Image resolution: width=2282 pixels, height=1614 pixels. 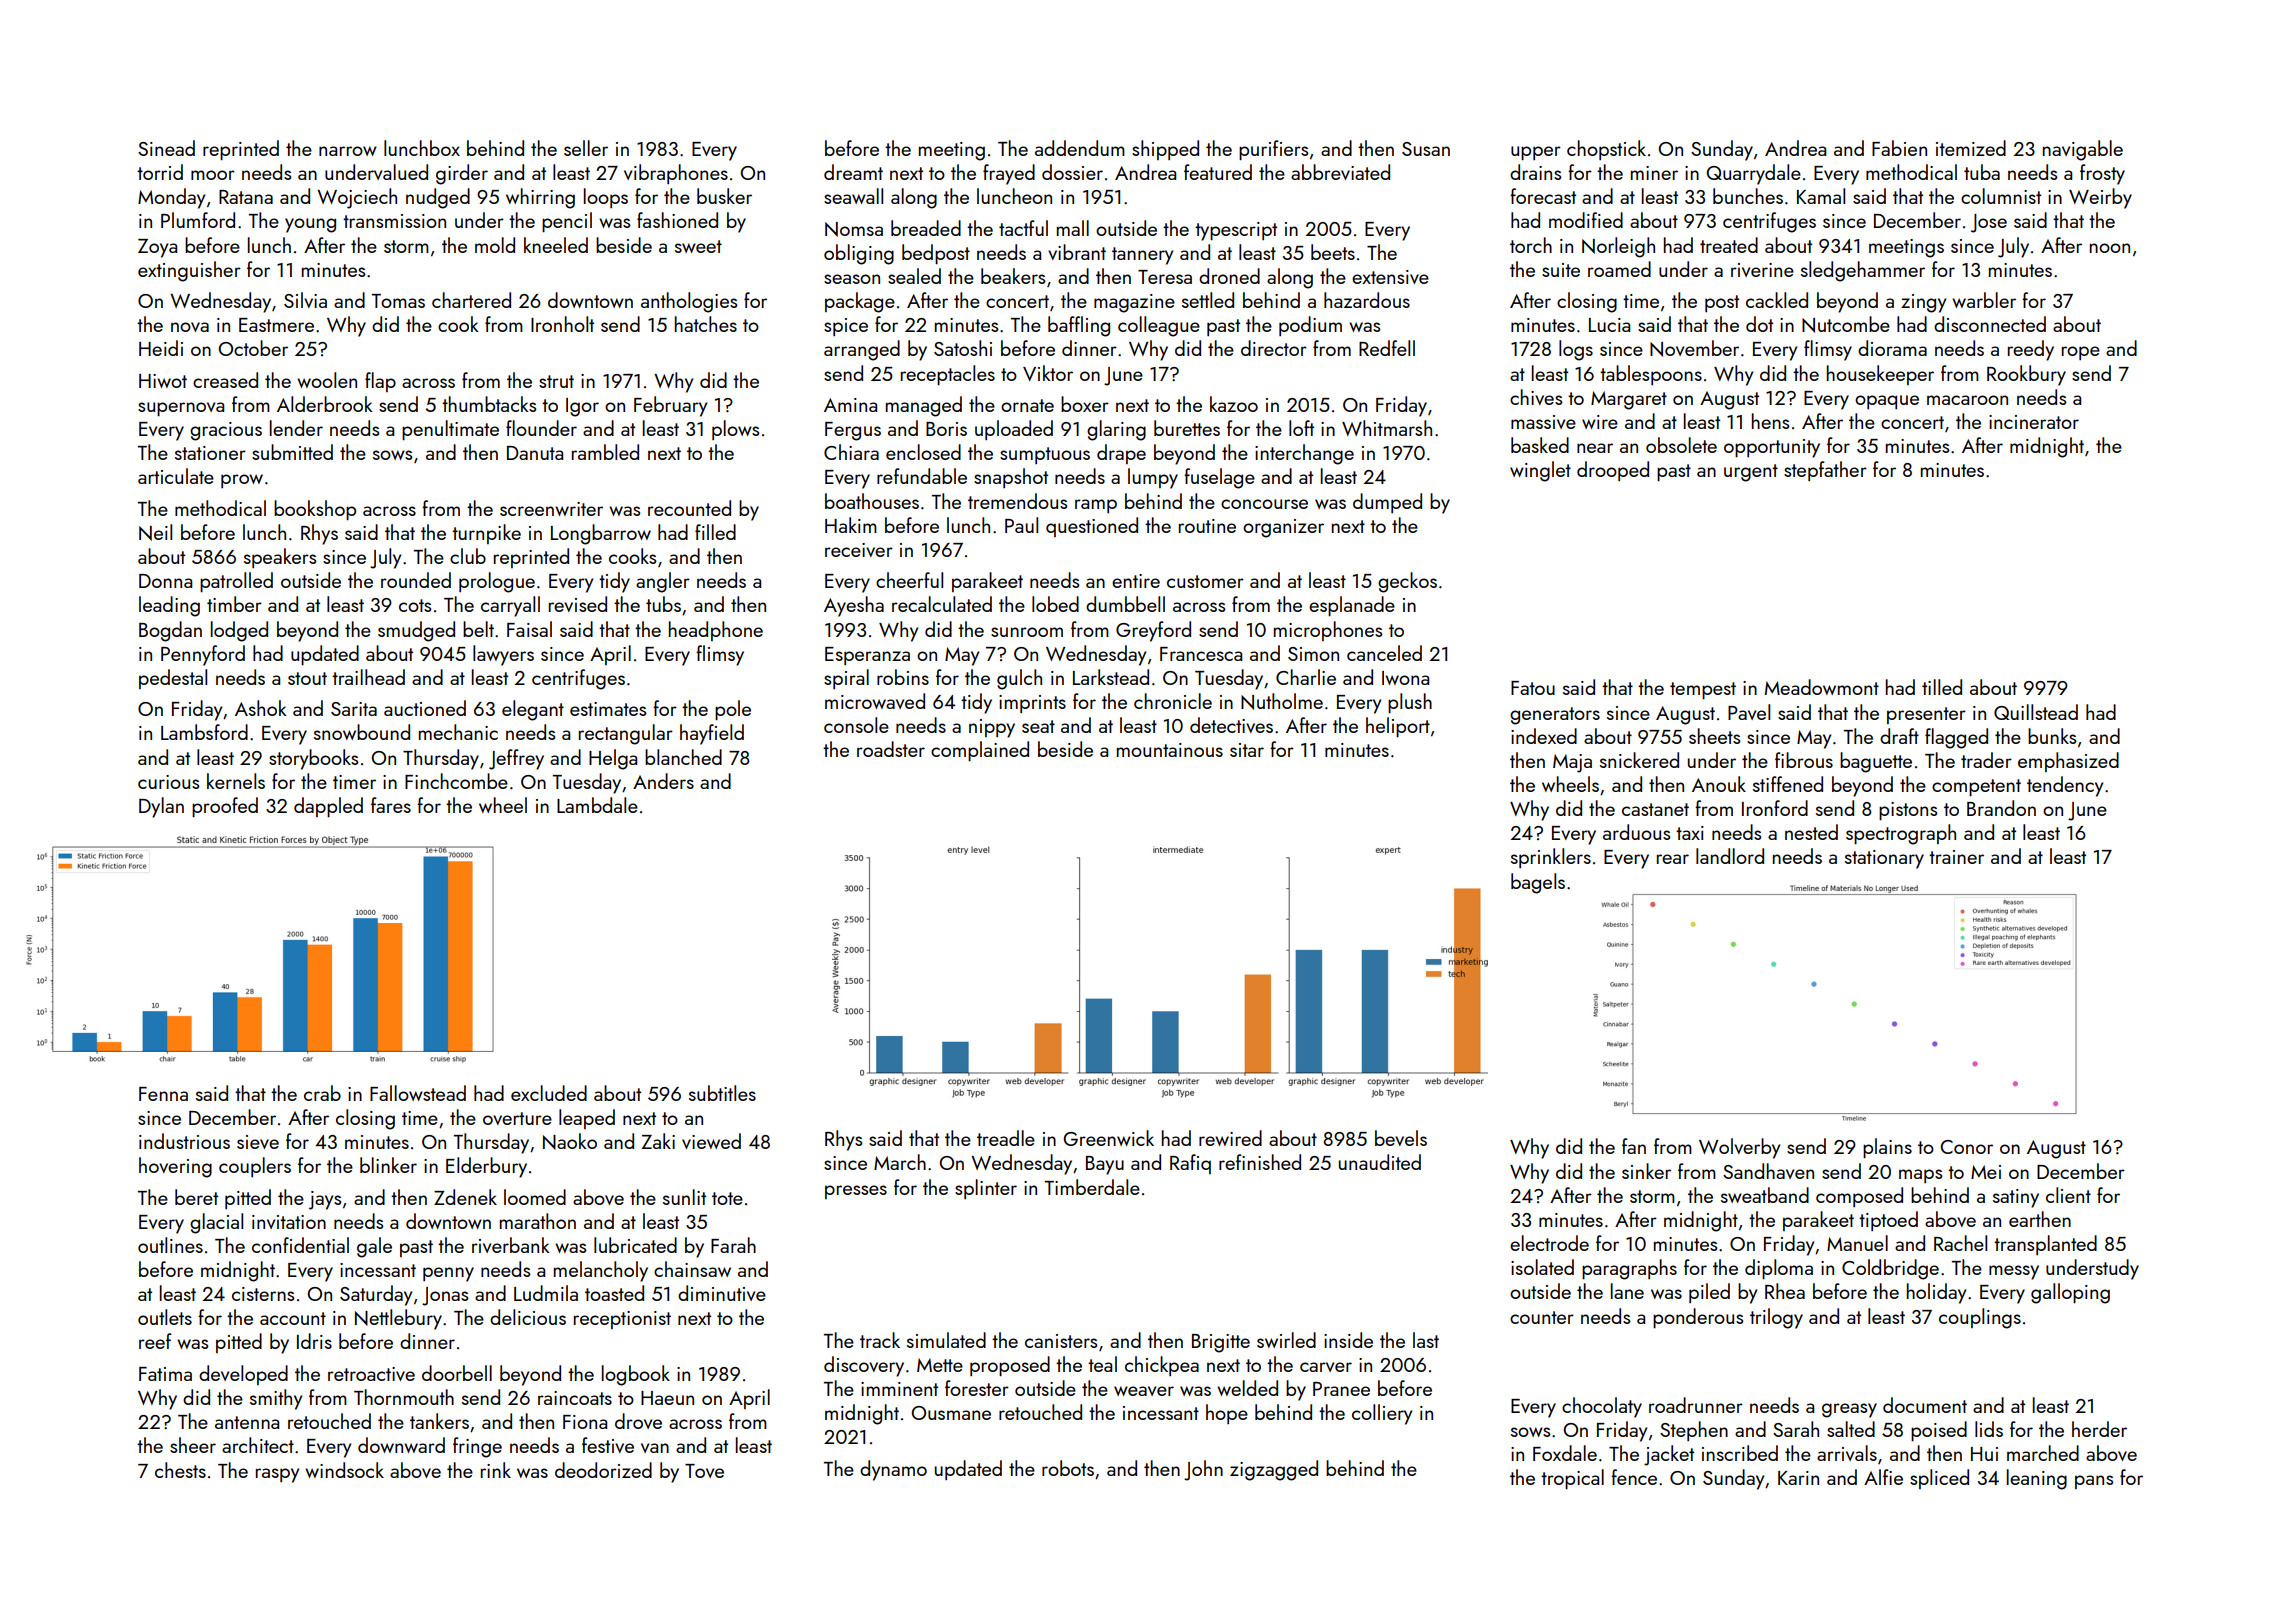 I want to click on Stephen, so click(x=1694, y=1431).
